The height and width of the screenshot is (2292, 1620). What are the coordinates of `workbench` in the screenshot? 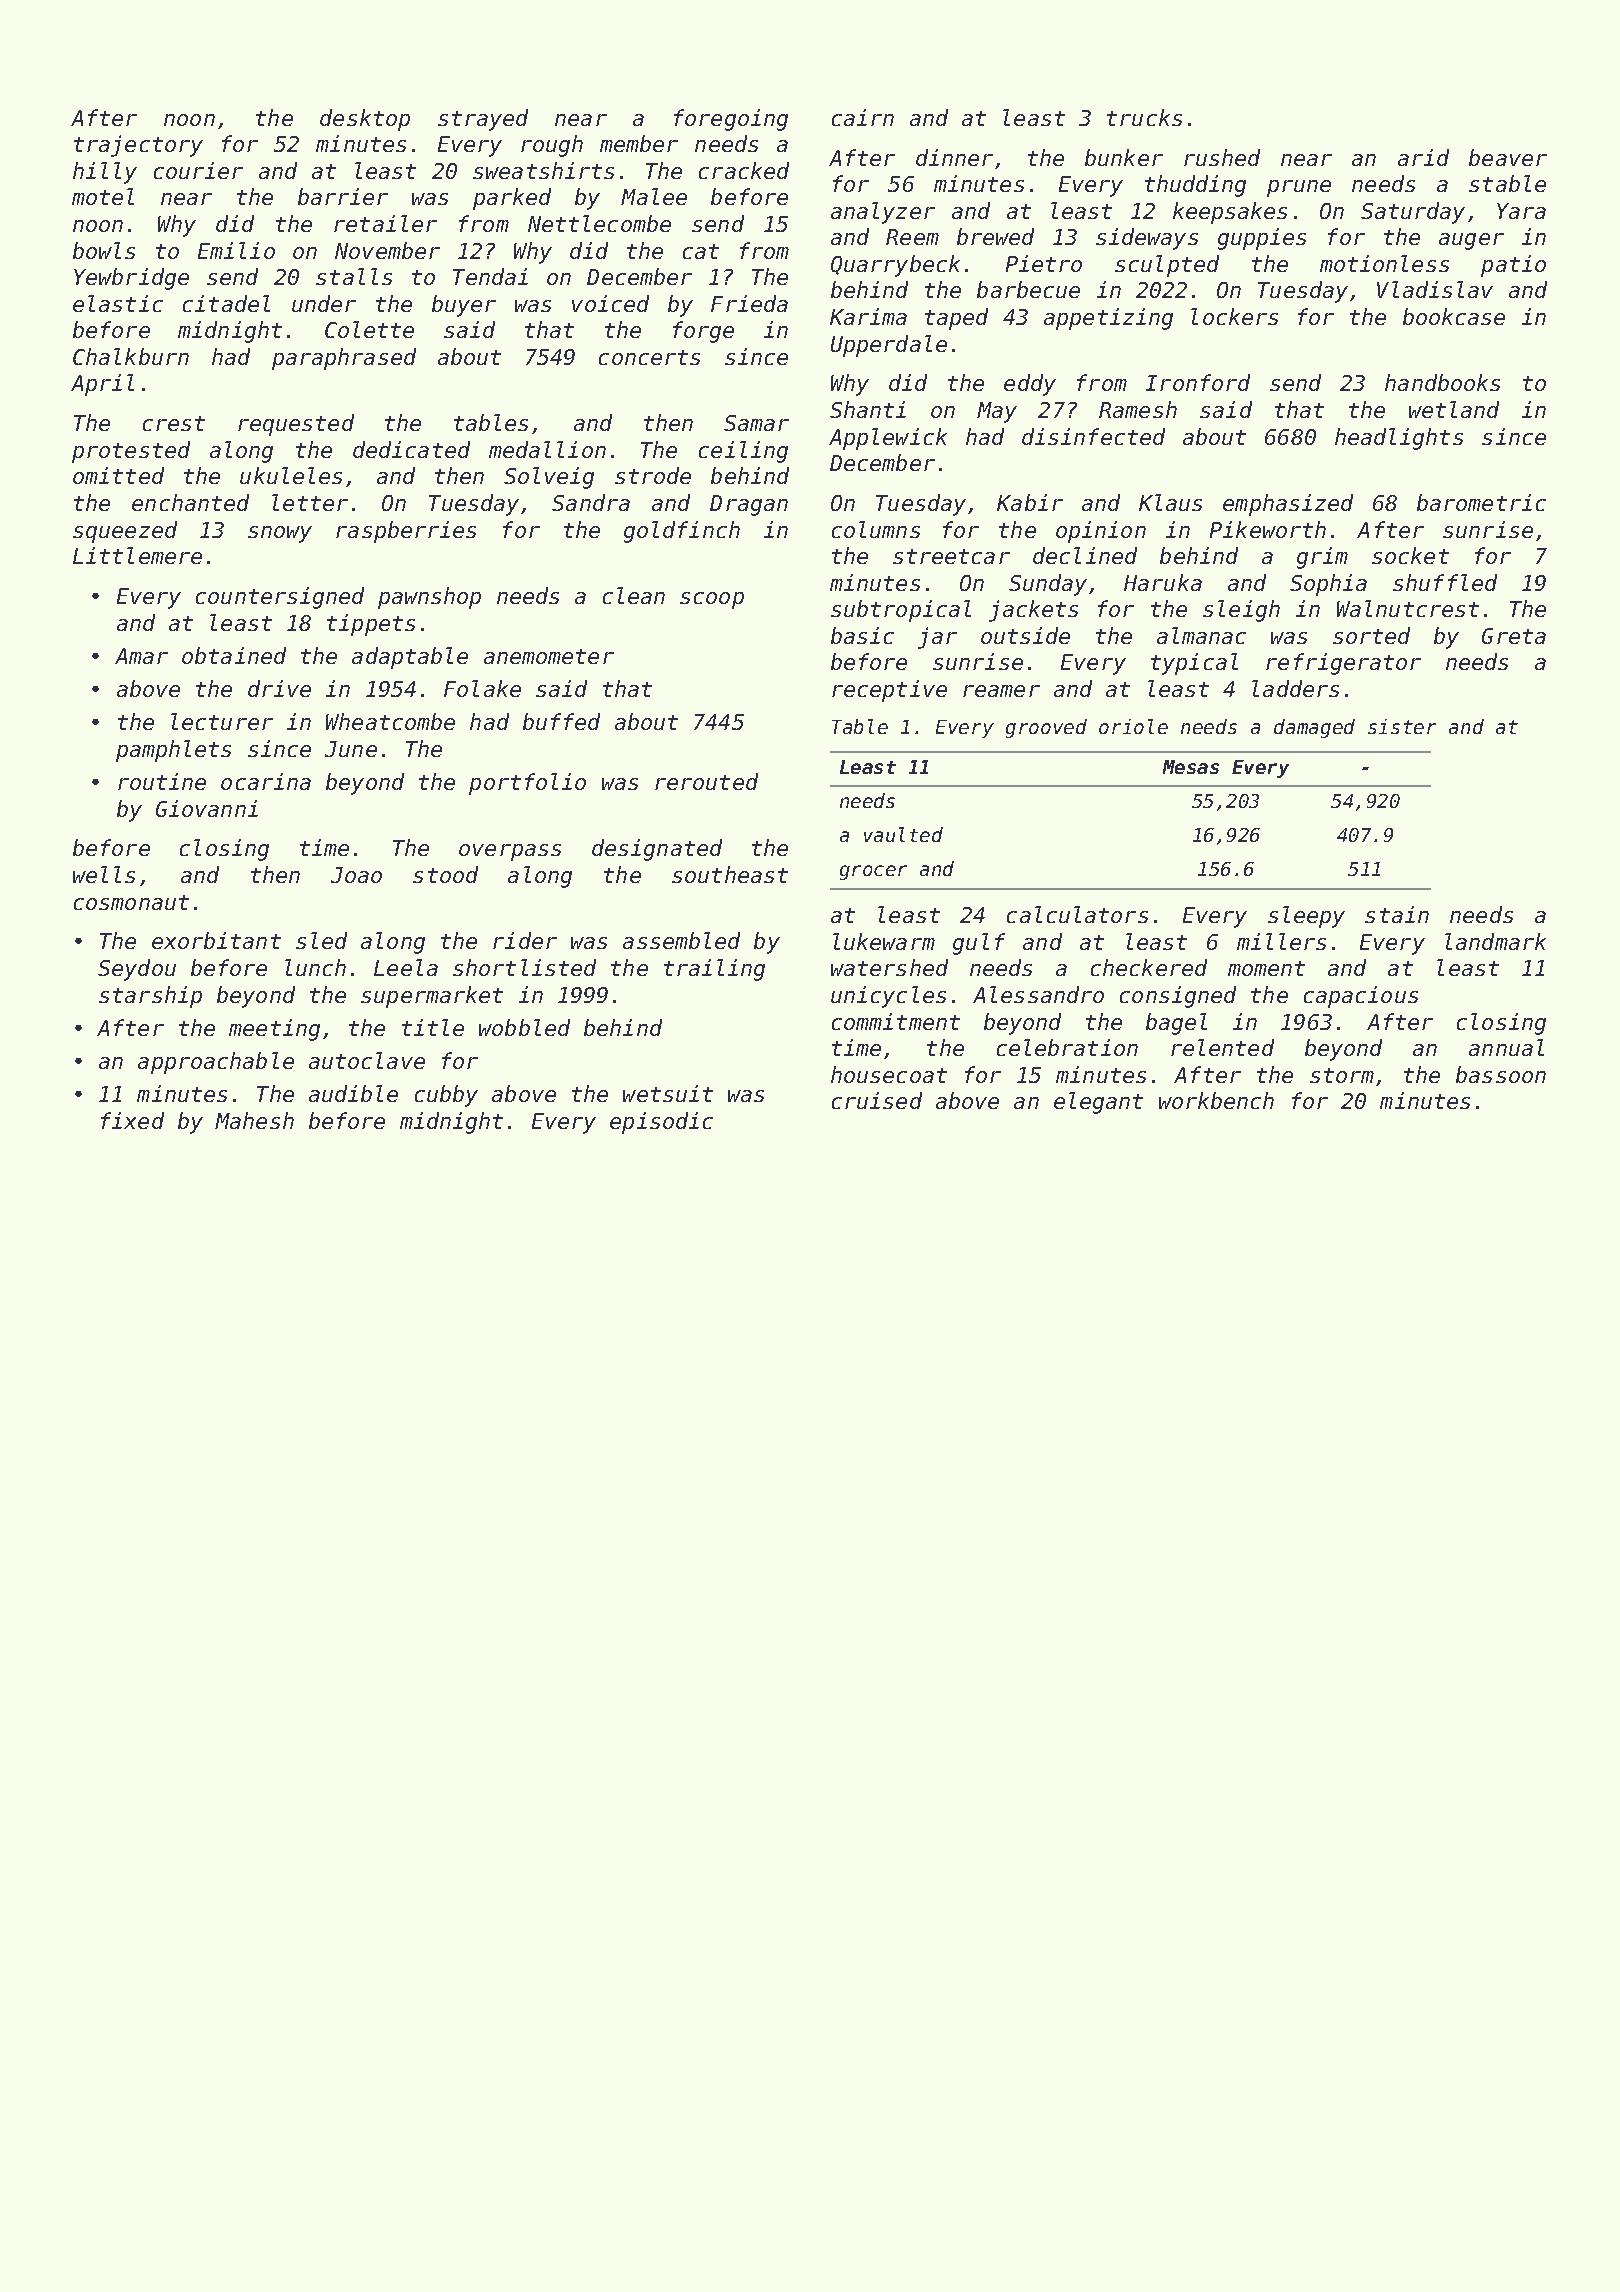 It's located at (1216, 1100).
